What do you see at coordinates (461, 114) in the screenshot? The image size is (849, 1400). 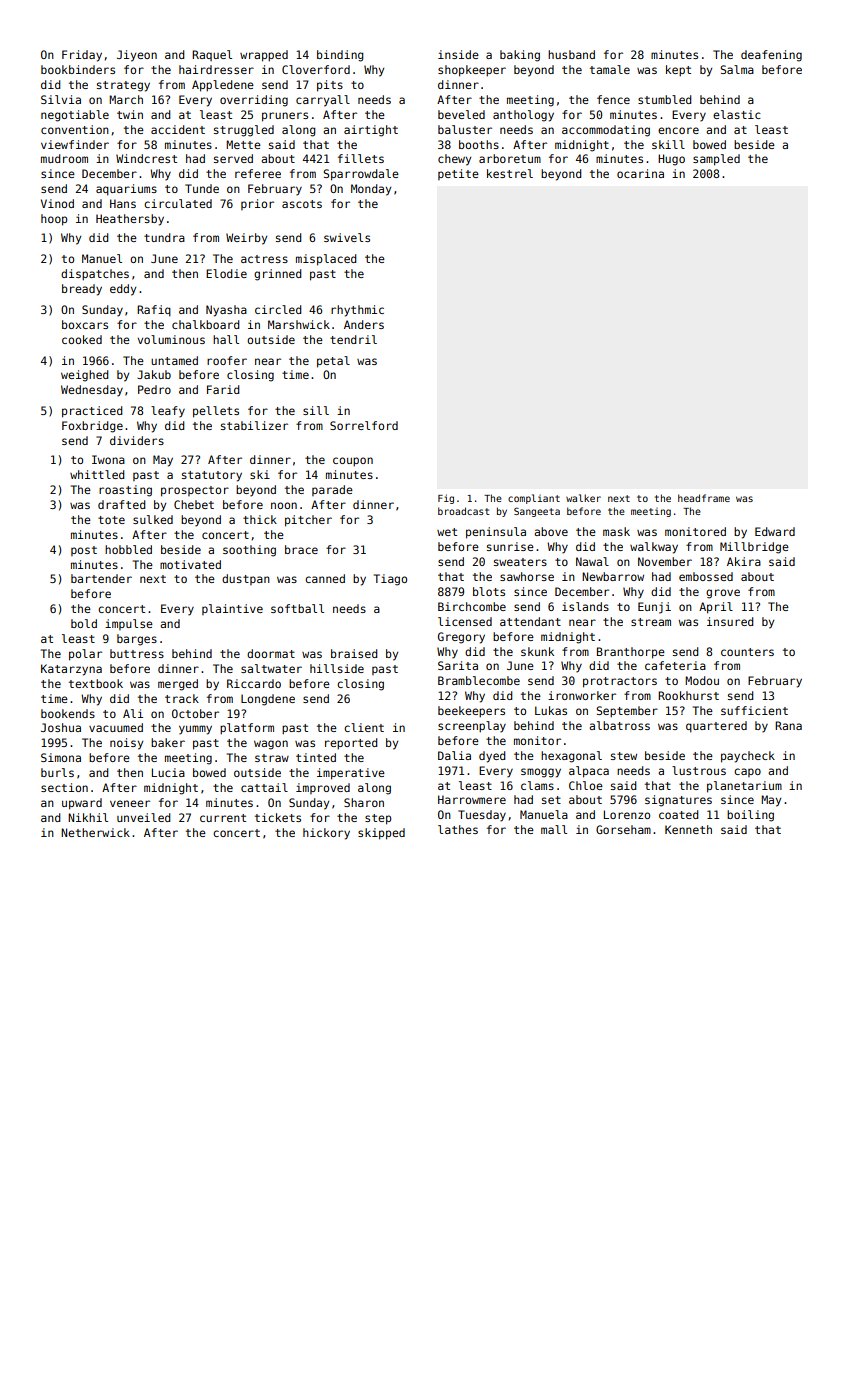 I see `beveled` at bounding box center [461, 114].
